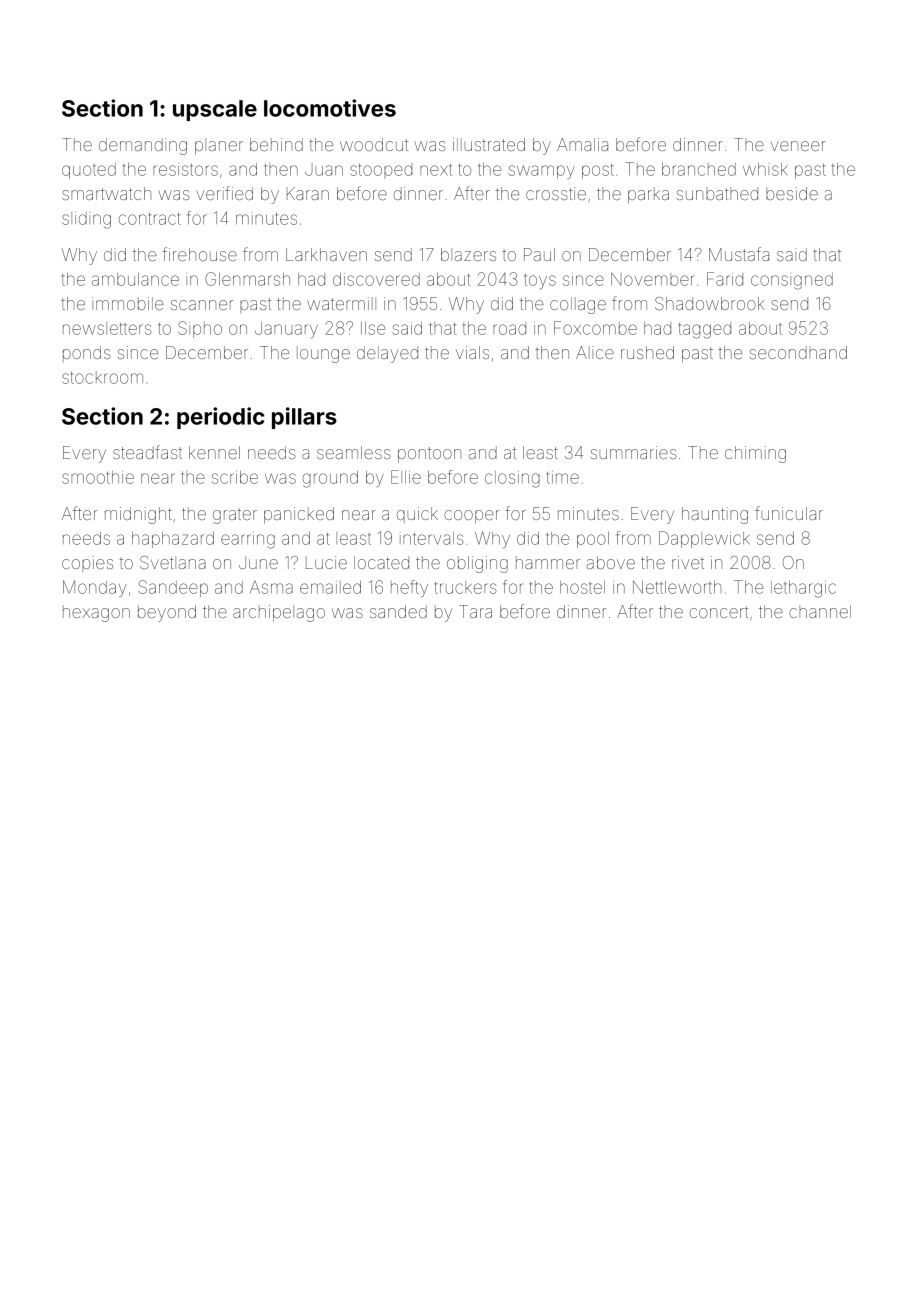 This document has height=1308, width=924. What do you see at coordinates (87, 564) in the document?
I see `copies` at bounding box center [87, 564].
